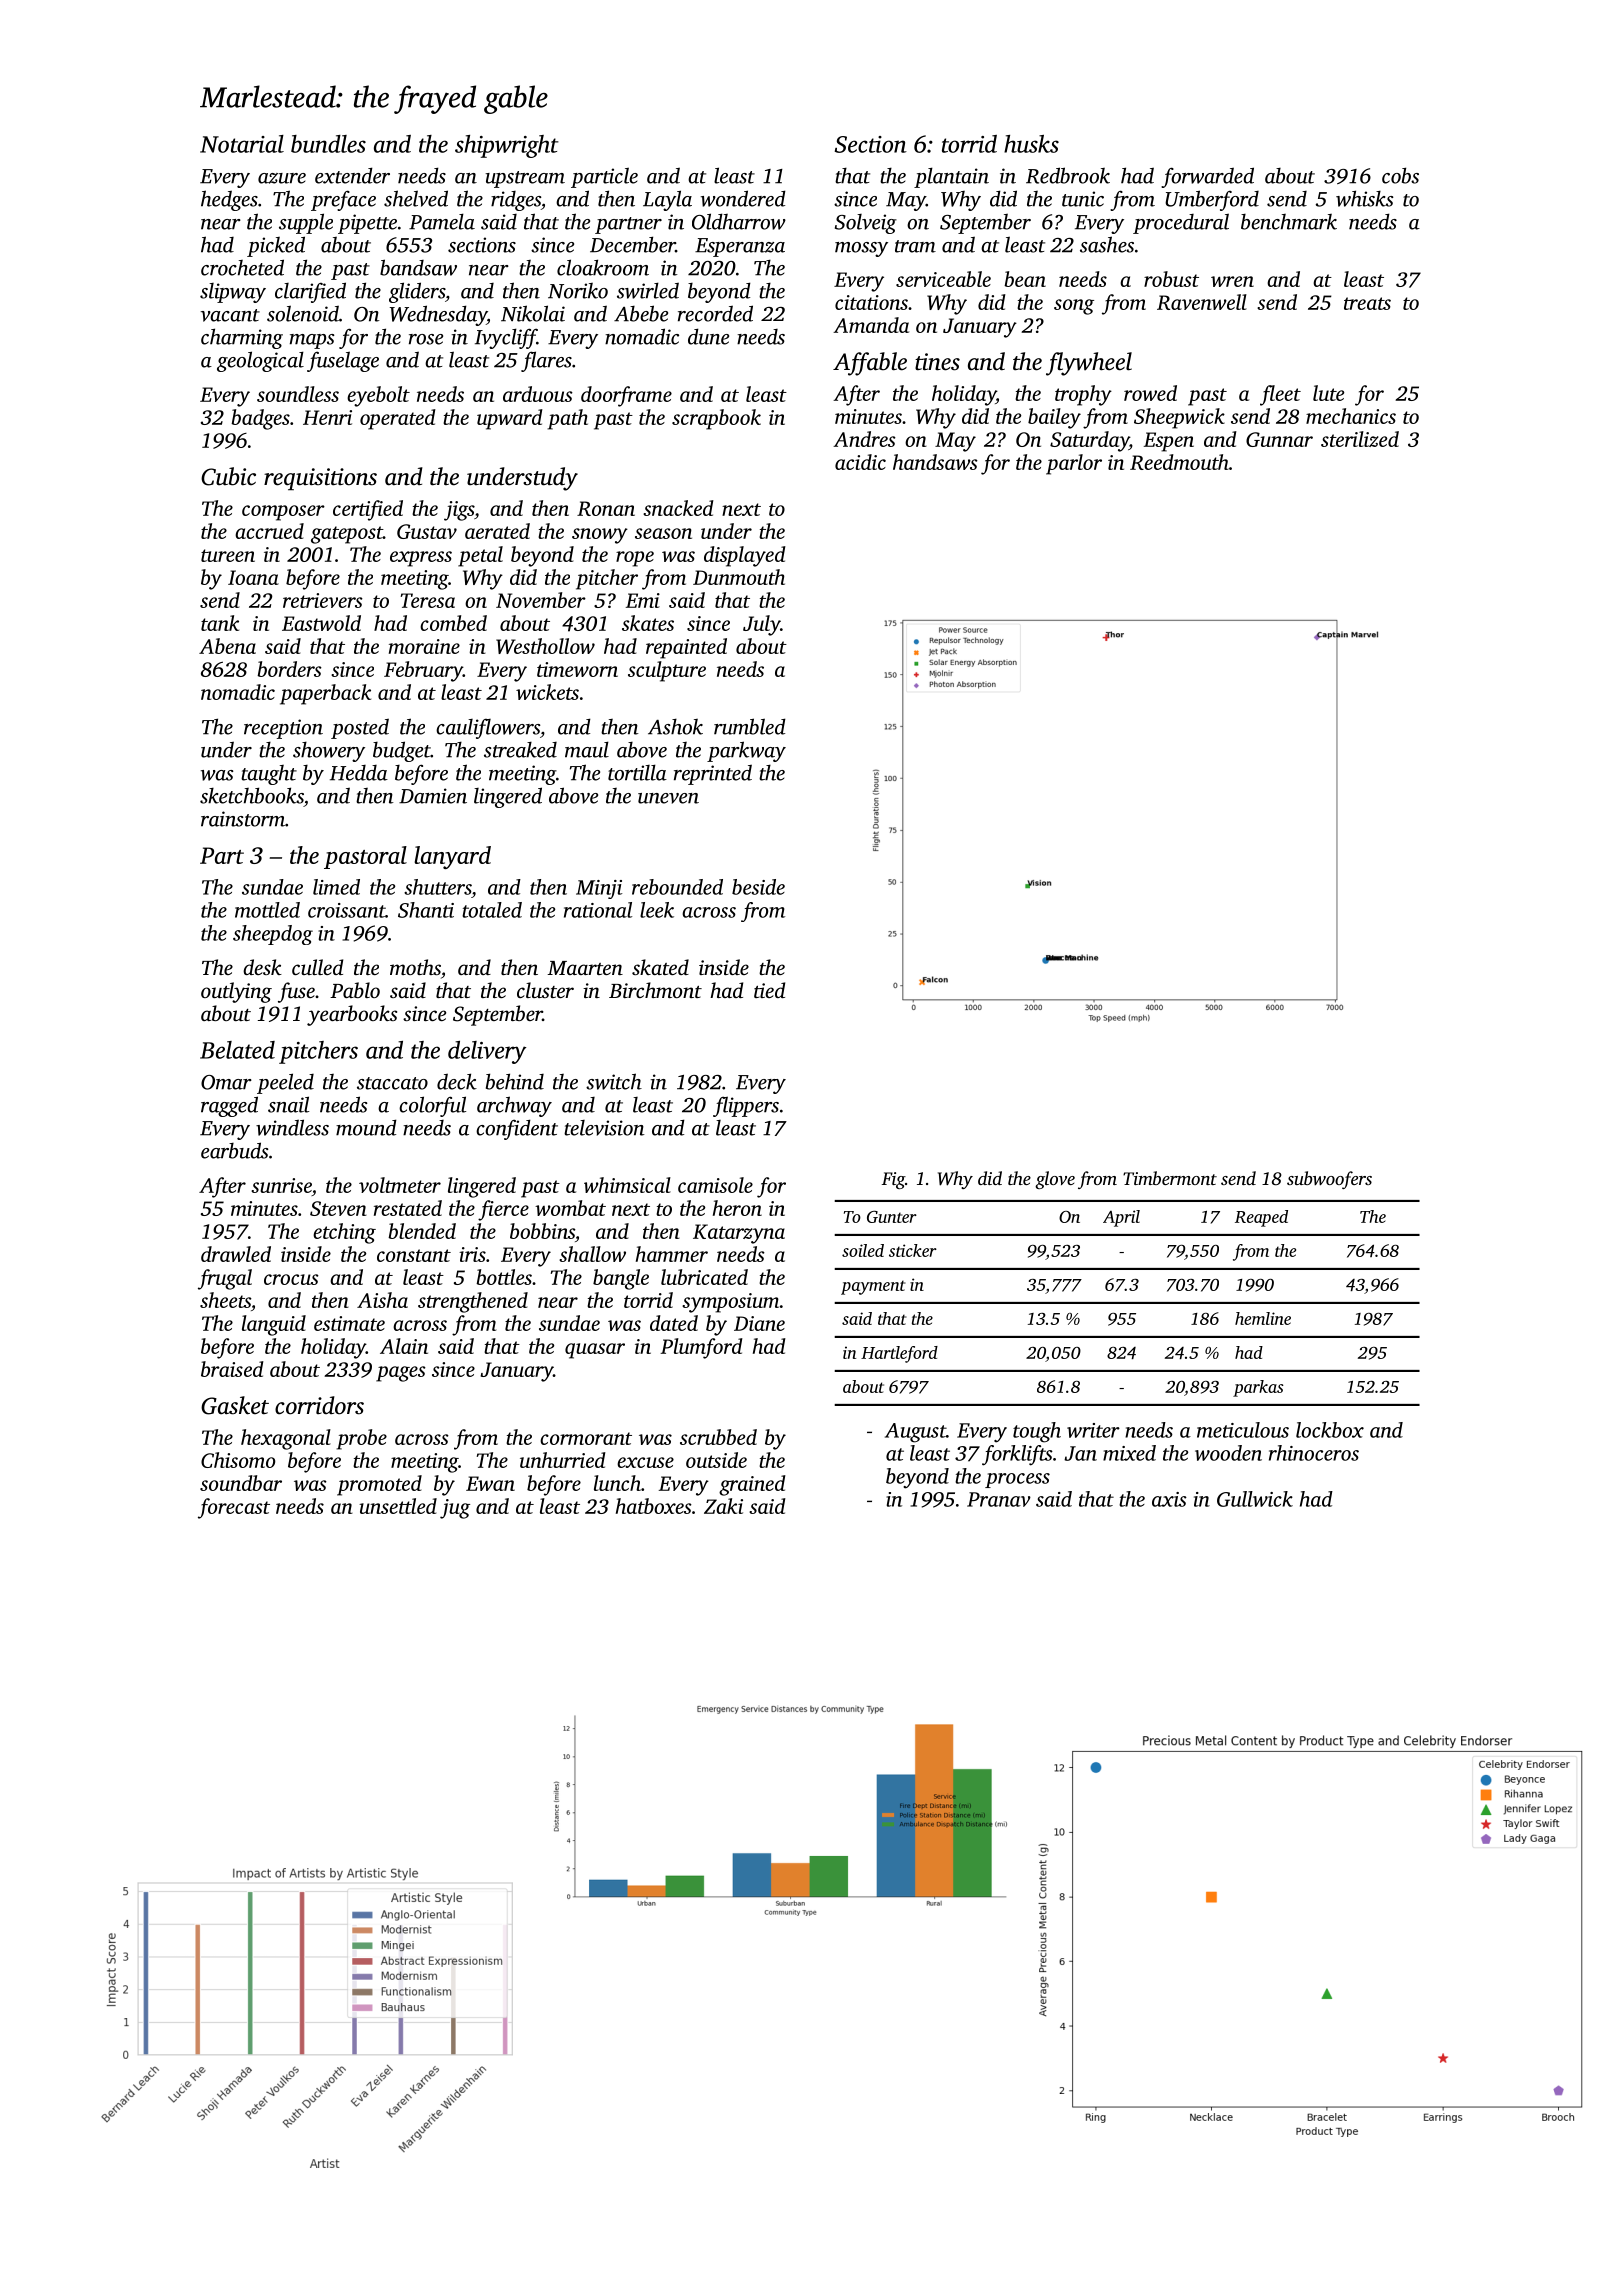  I want to click on parlor, so click(1074, 464).
